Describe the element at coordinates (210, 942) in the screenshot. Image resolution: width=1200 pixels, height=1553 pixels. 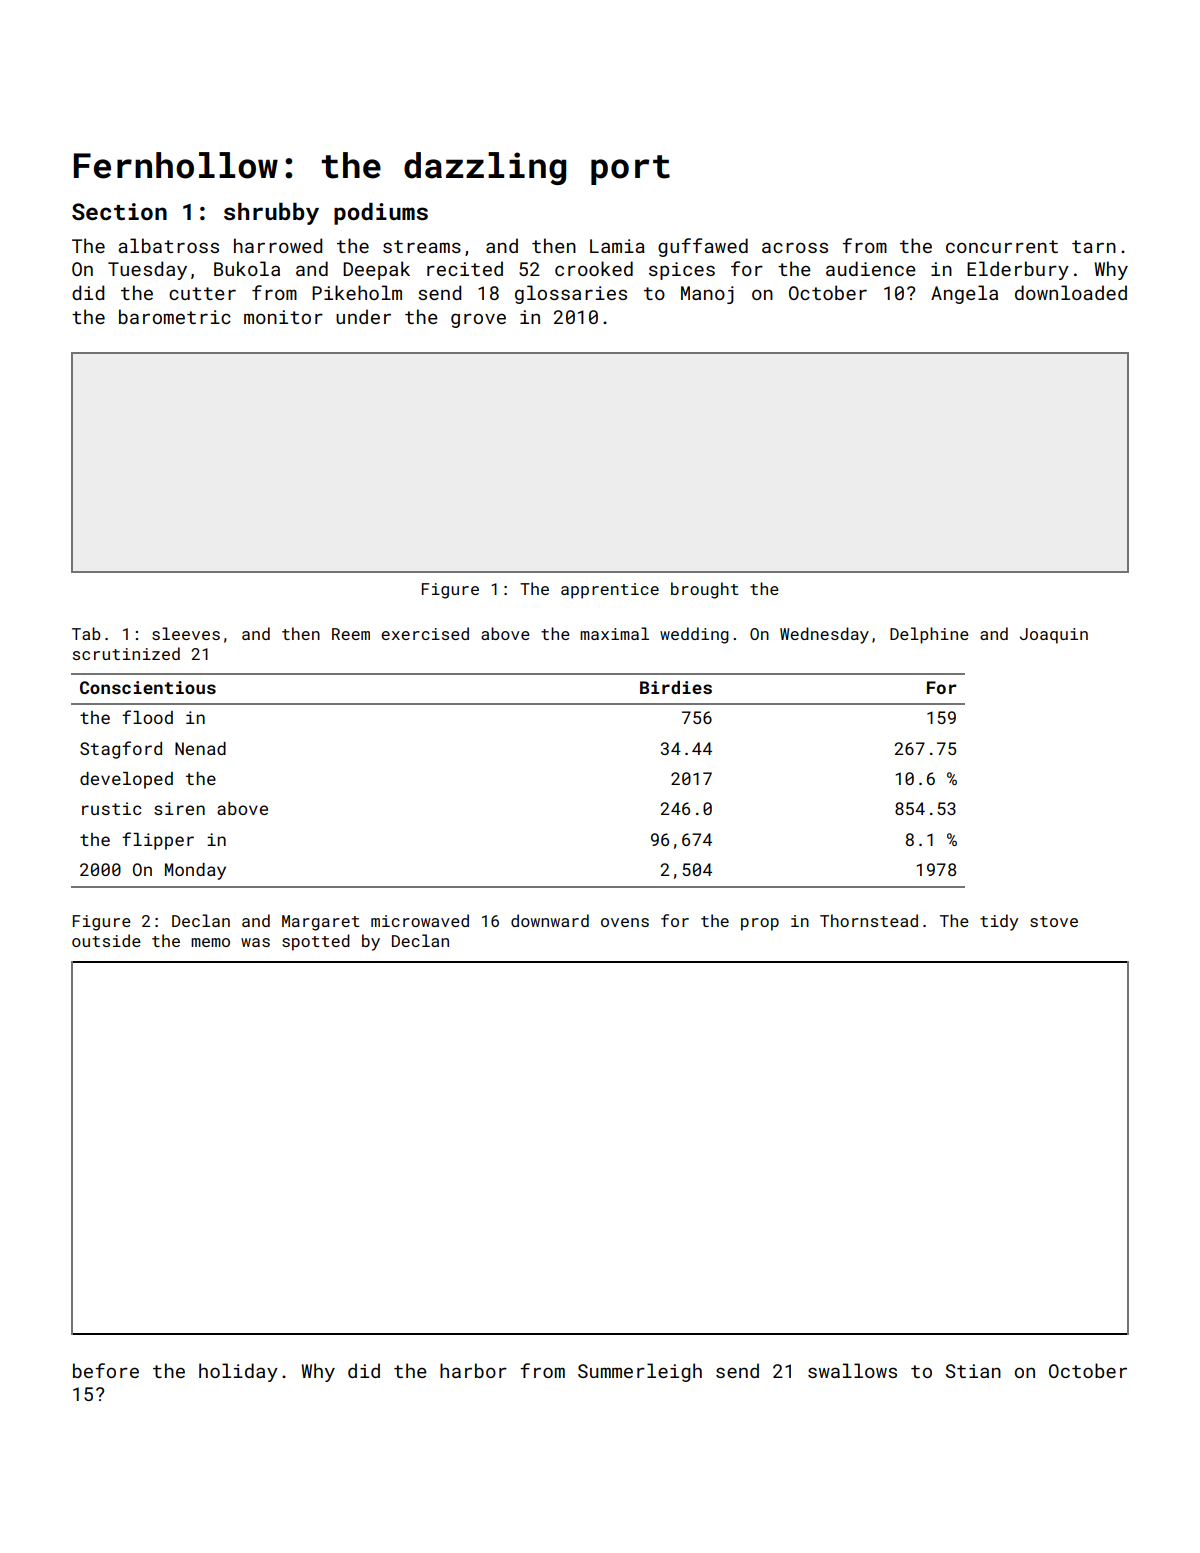
I see `memo` at that location.
